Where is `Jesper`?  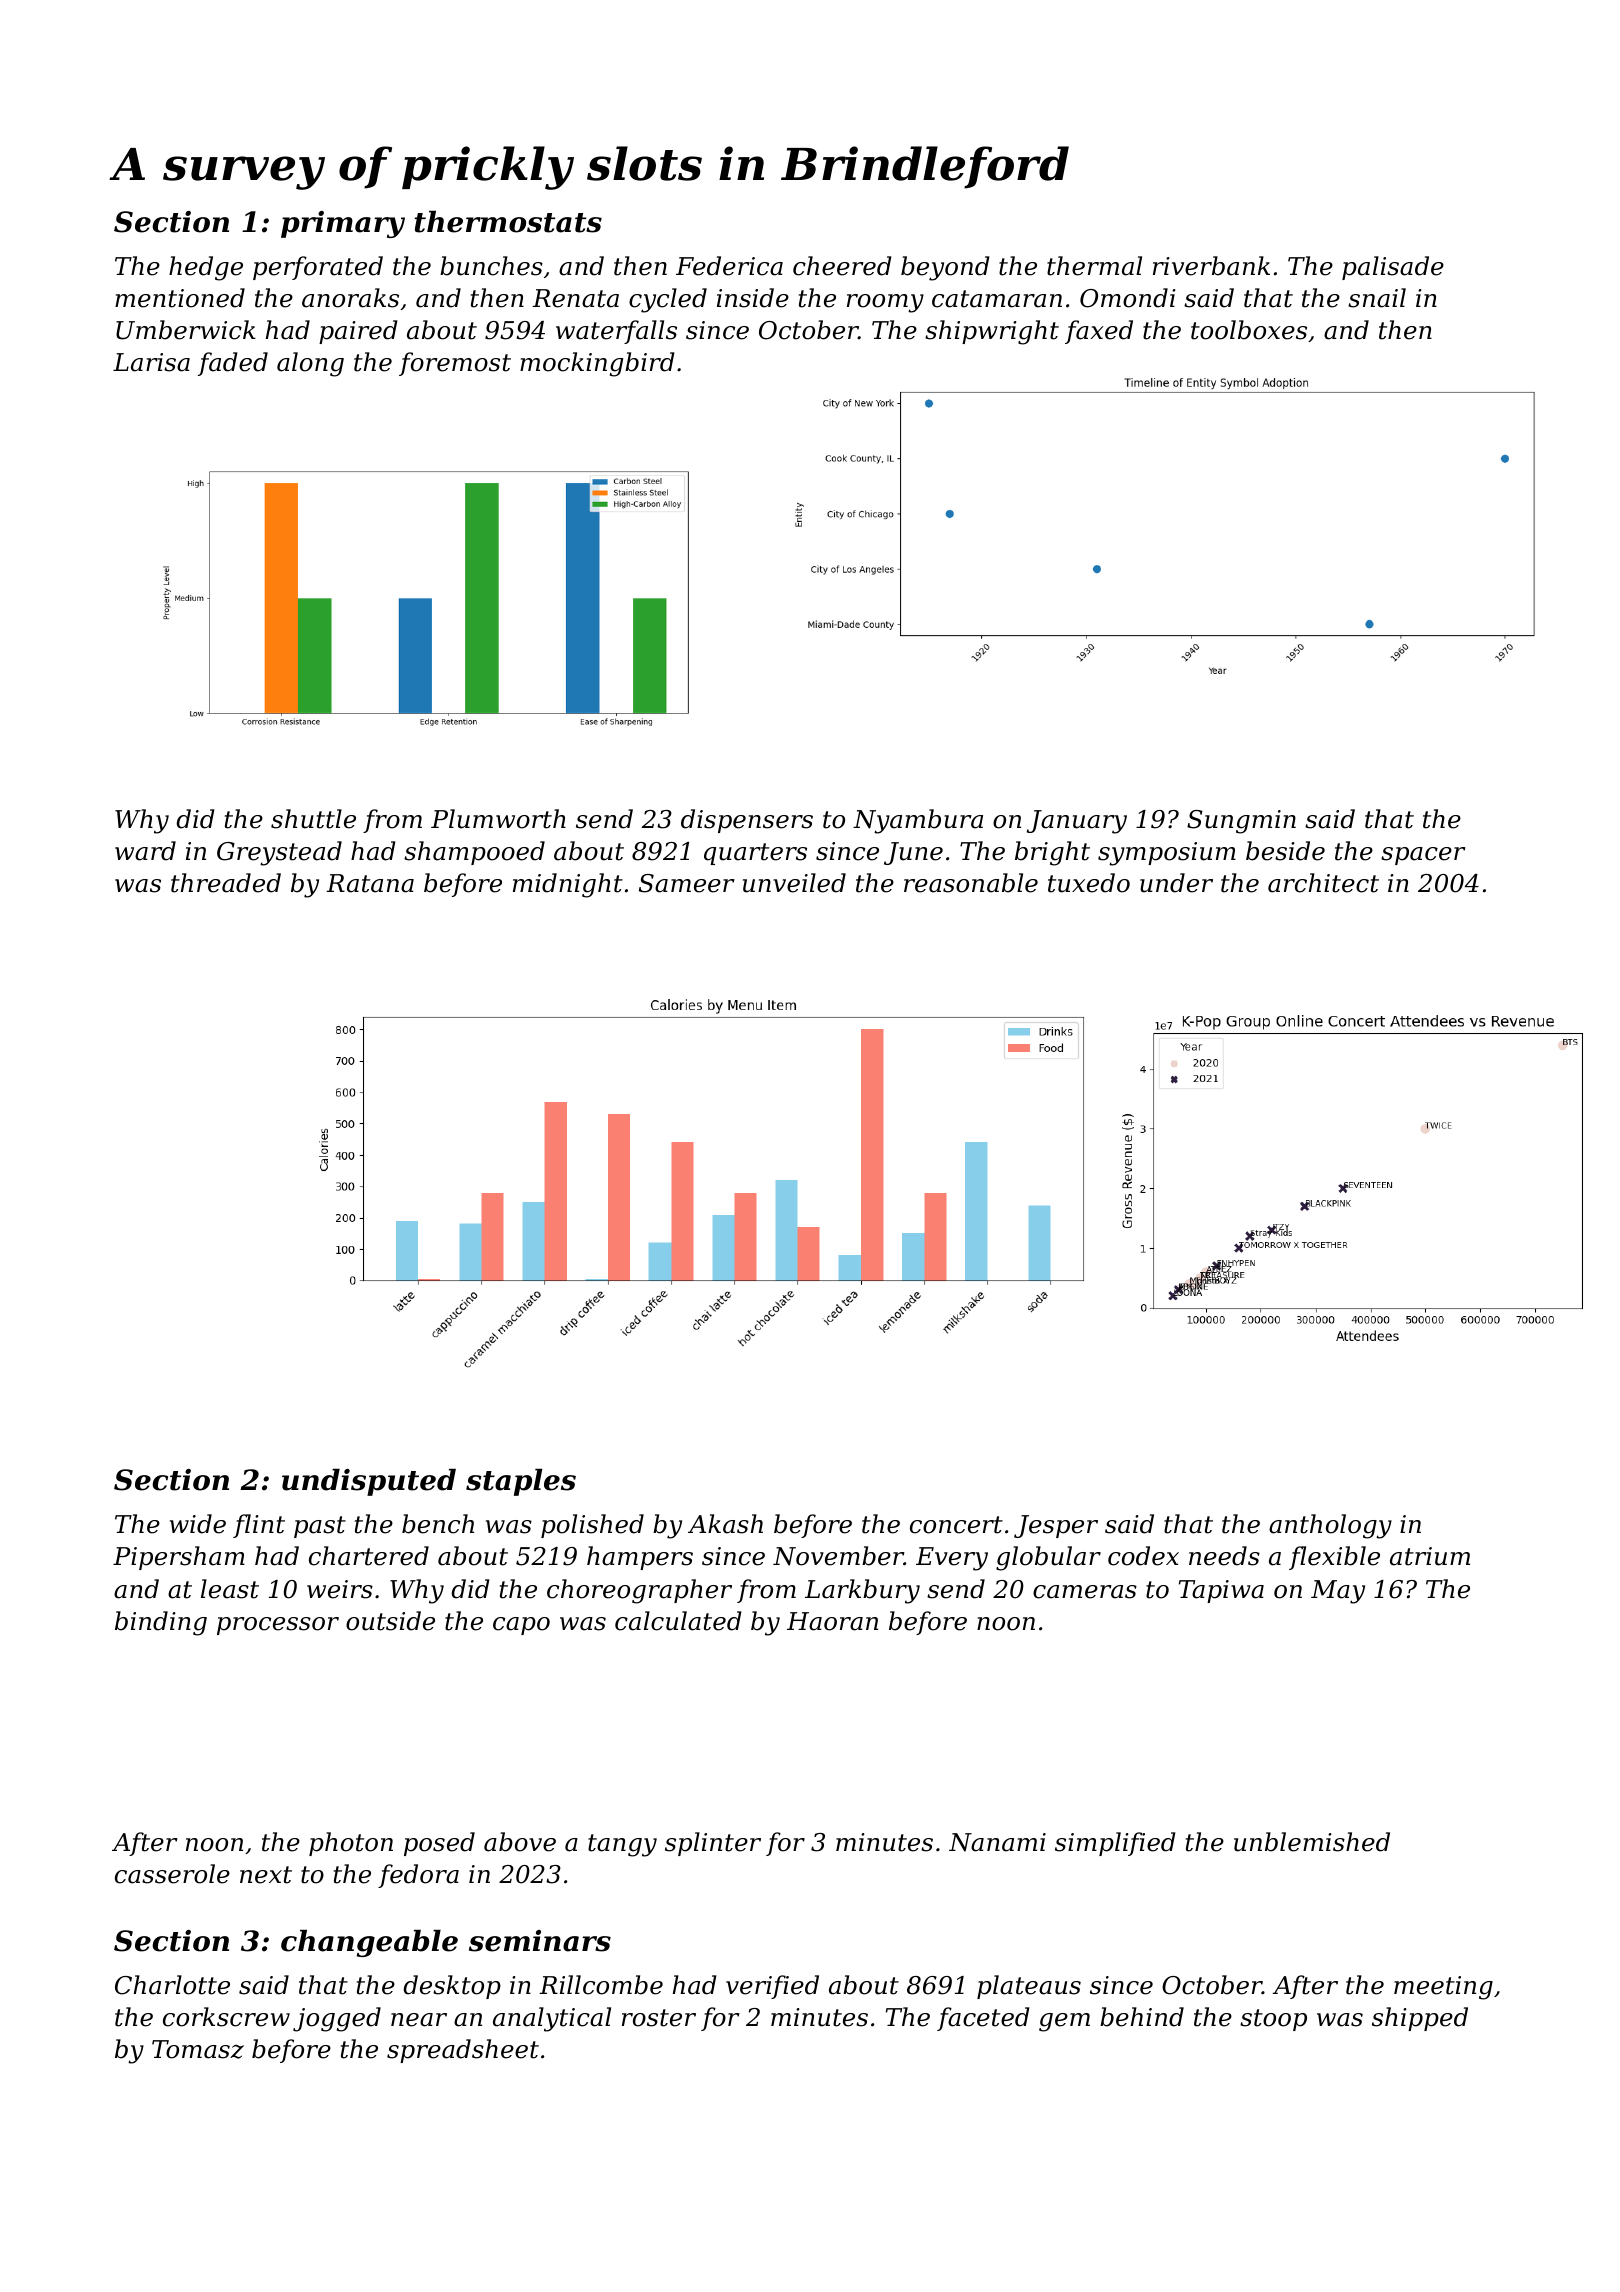
Jesper is located at coordinates (1056, 1526).
